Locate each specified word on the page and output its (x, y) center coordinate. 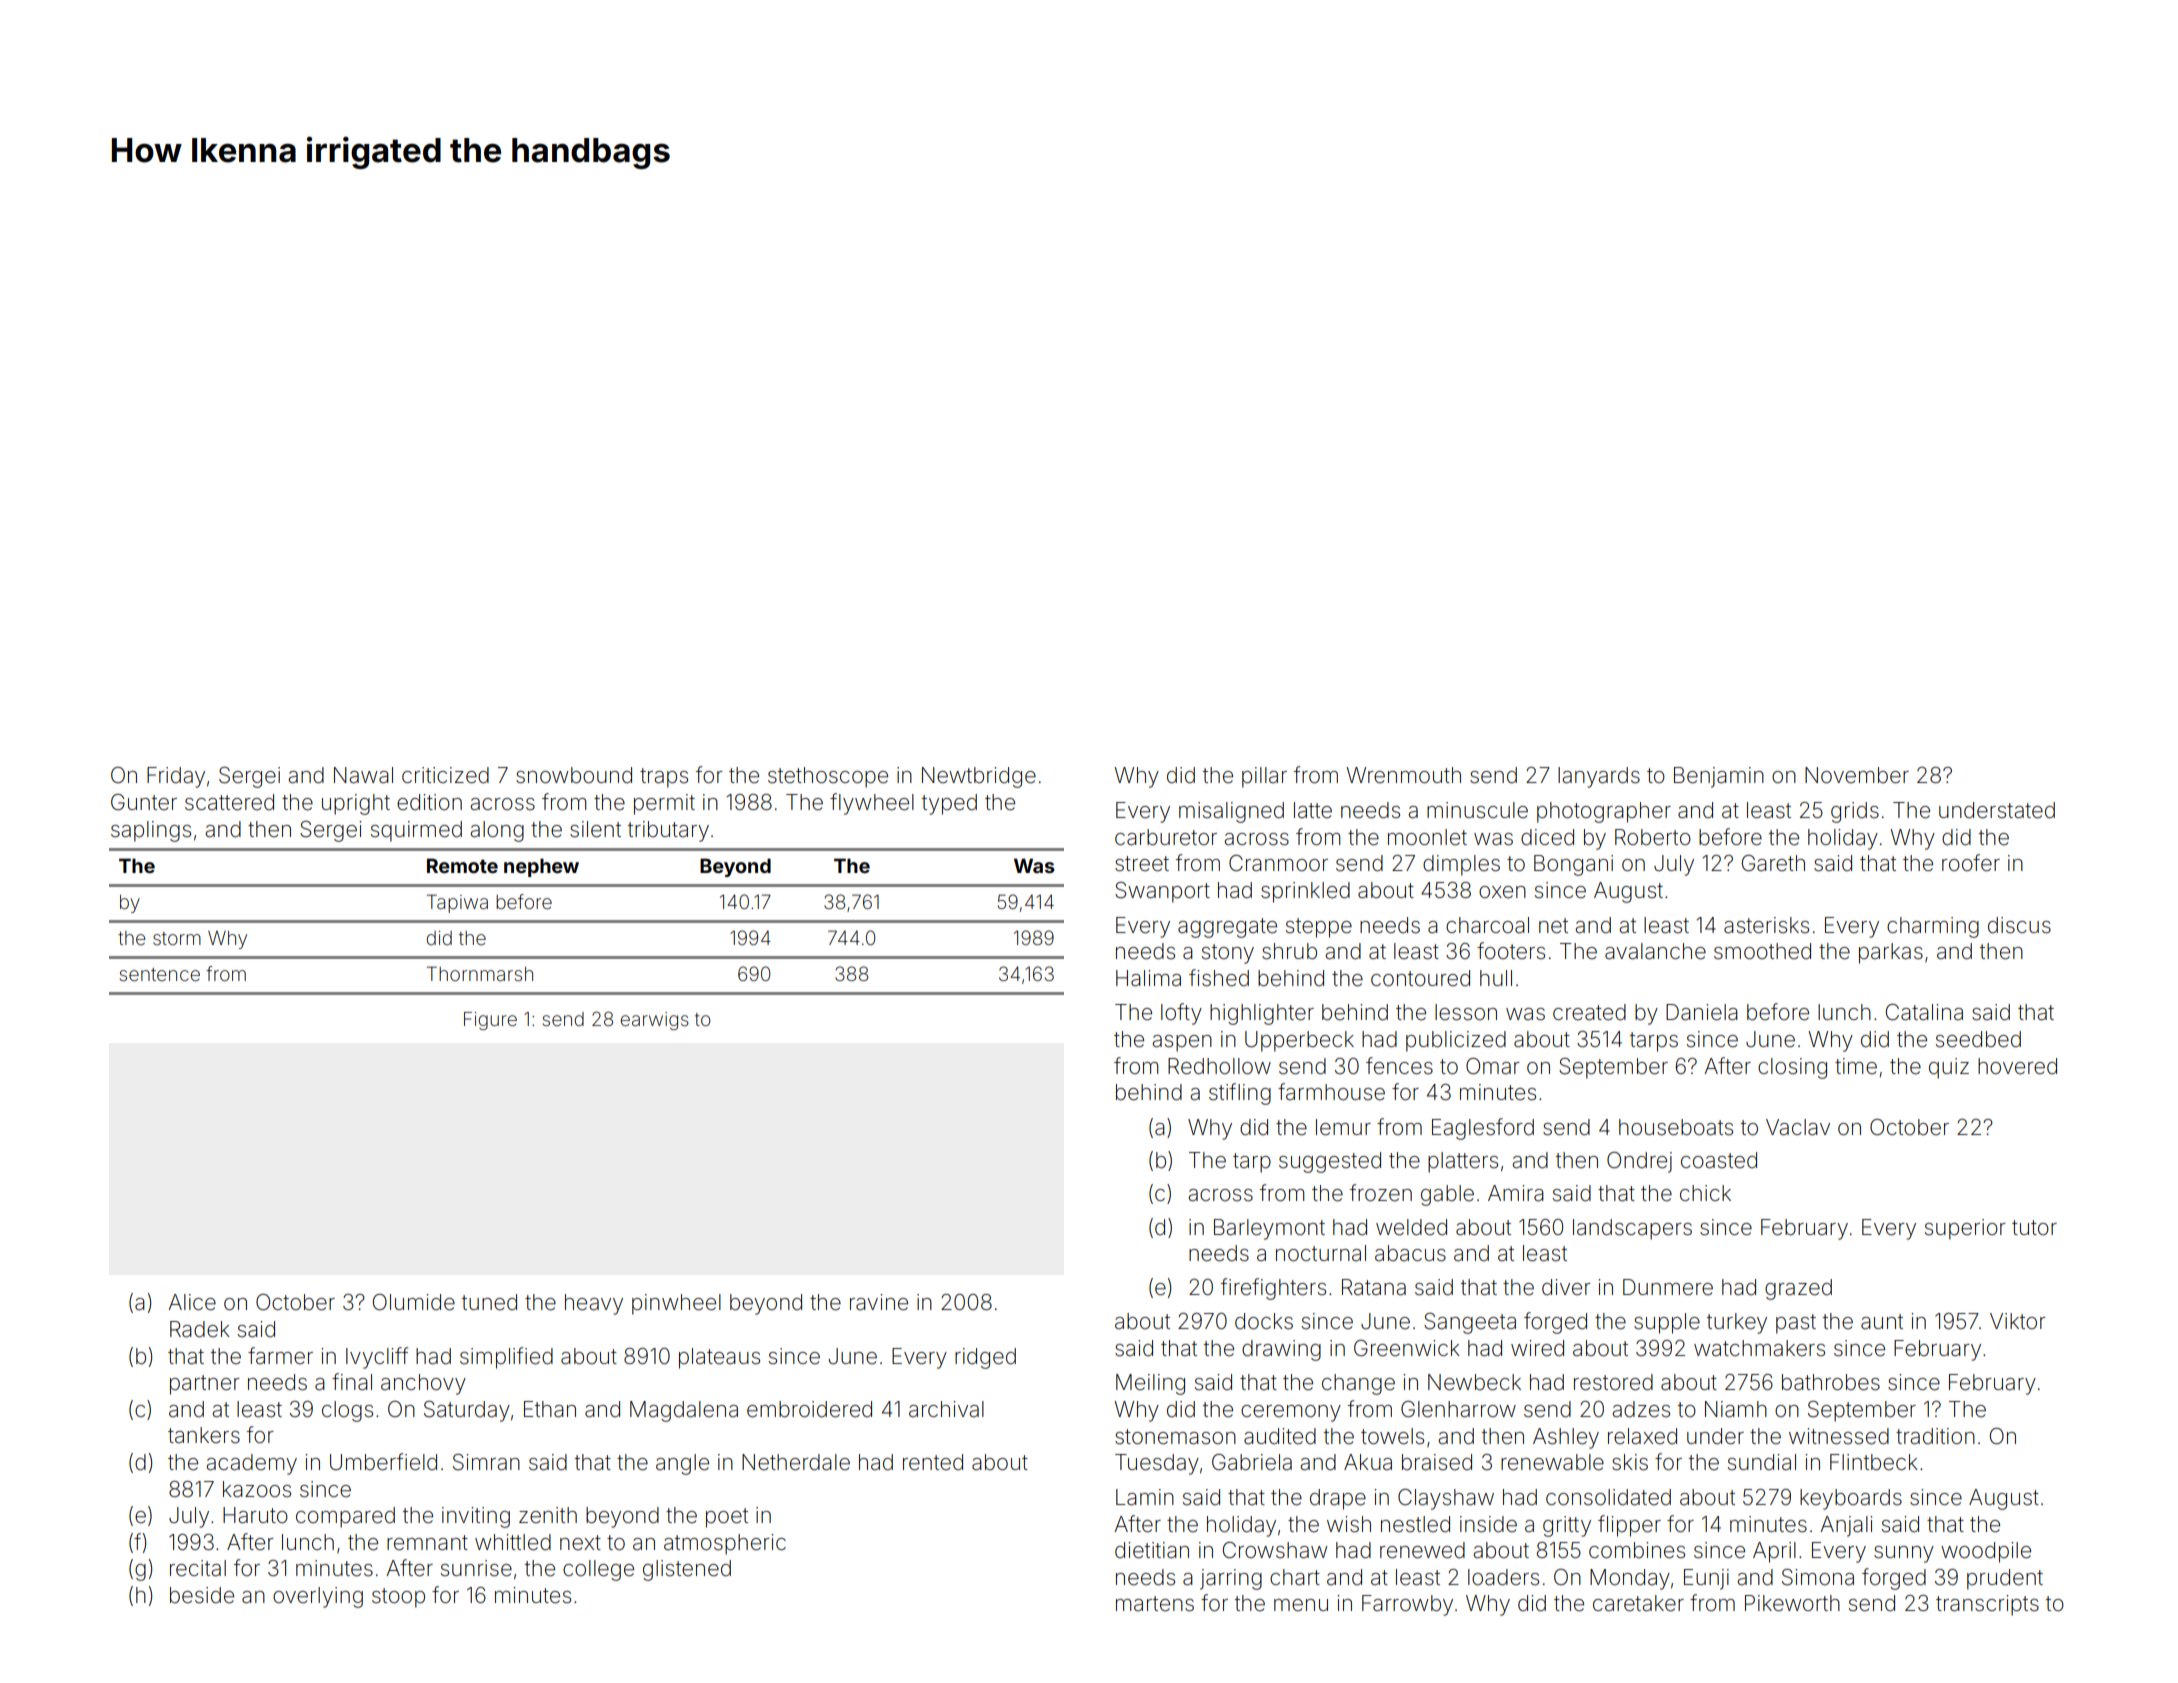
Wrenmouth (1403, 775)
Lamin (1145, 1497)
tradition (1935, 1436)
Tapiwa (457, 903)
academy (251, 1464)
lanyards (1599, 777)
